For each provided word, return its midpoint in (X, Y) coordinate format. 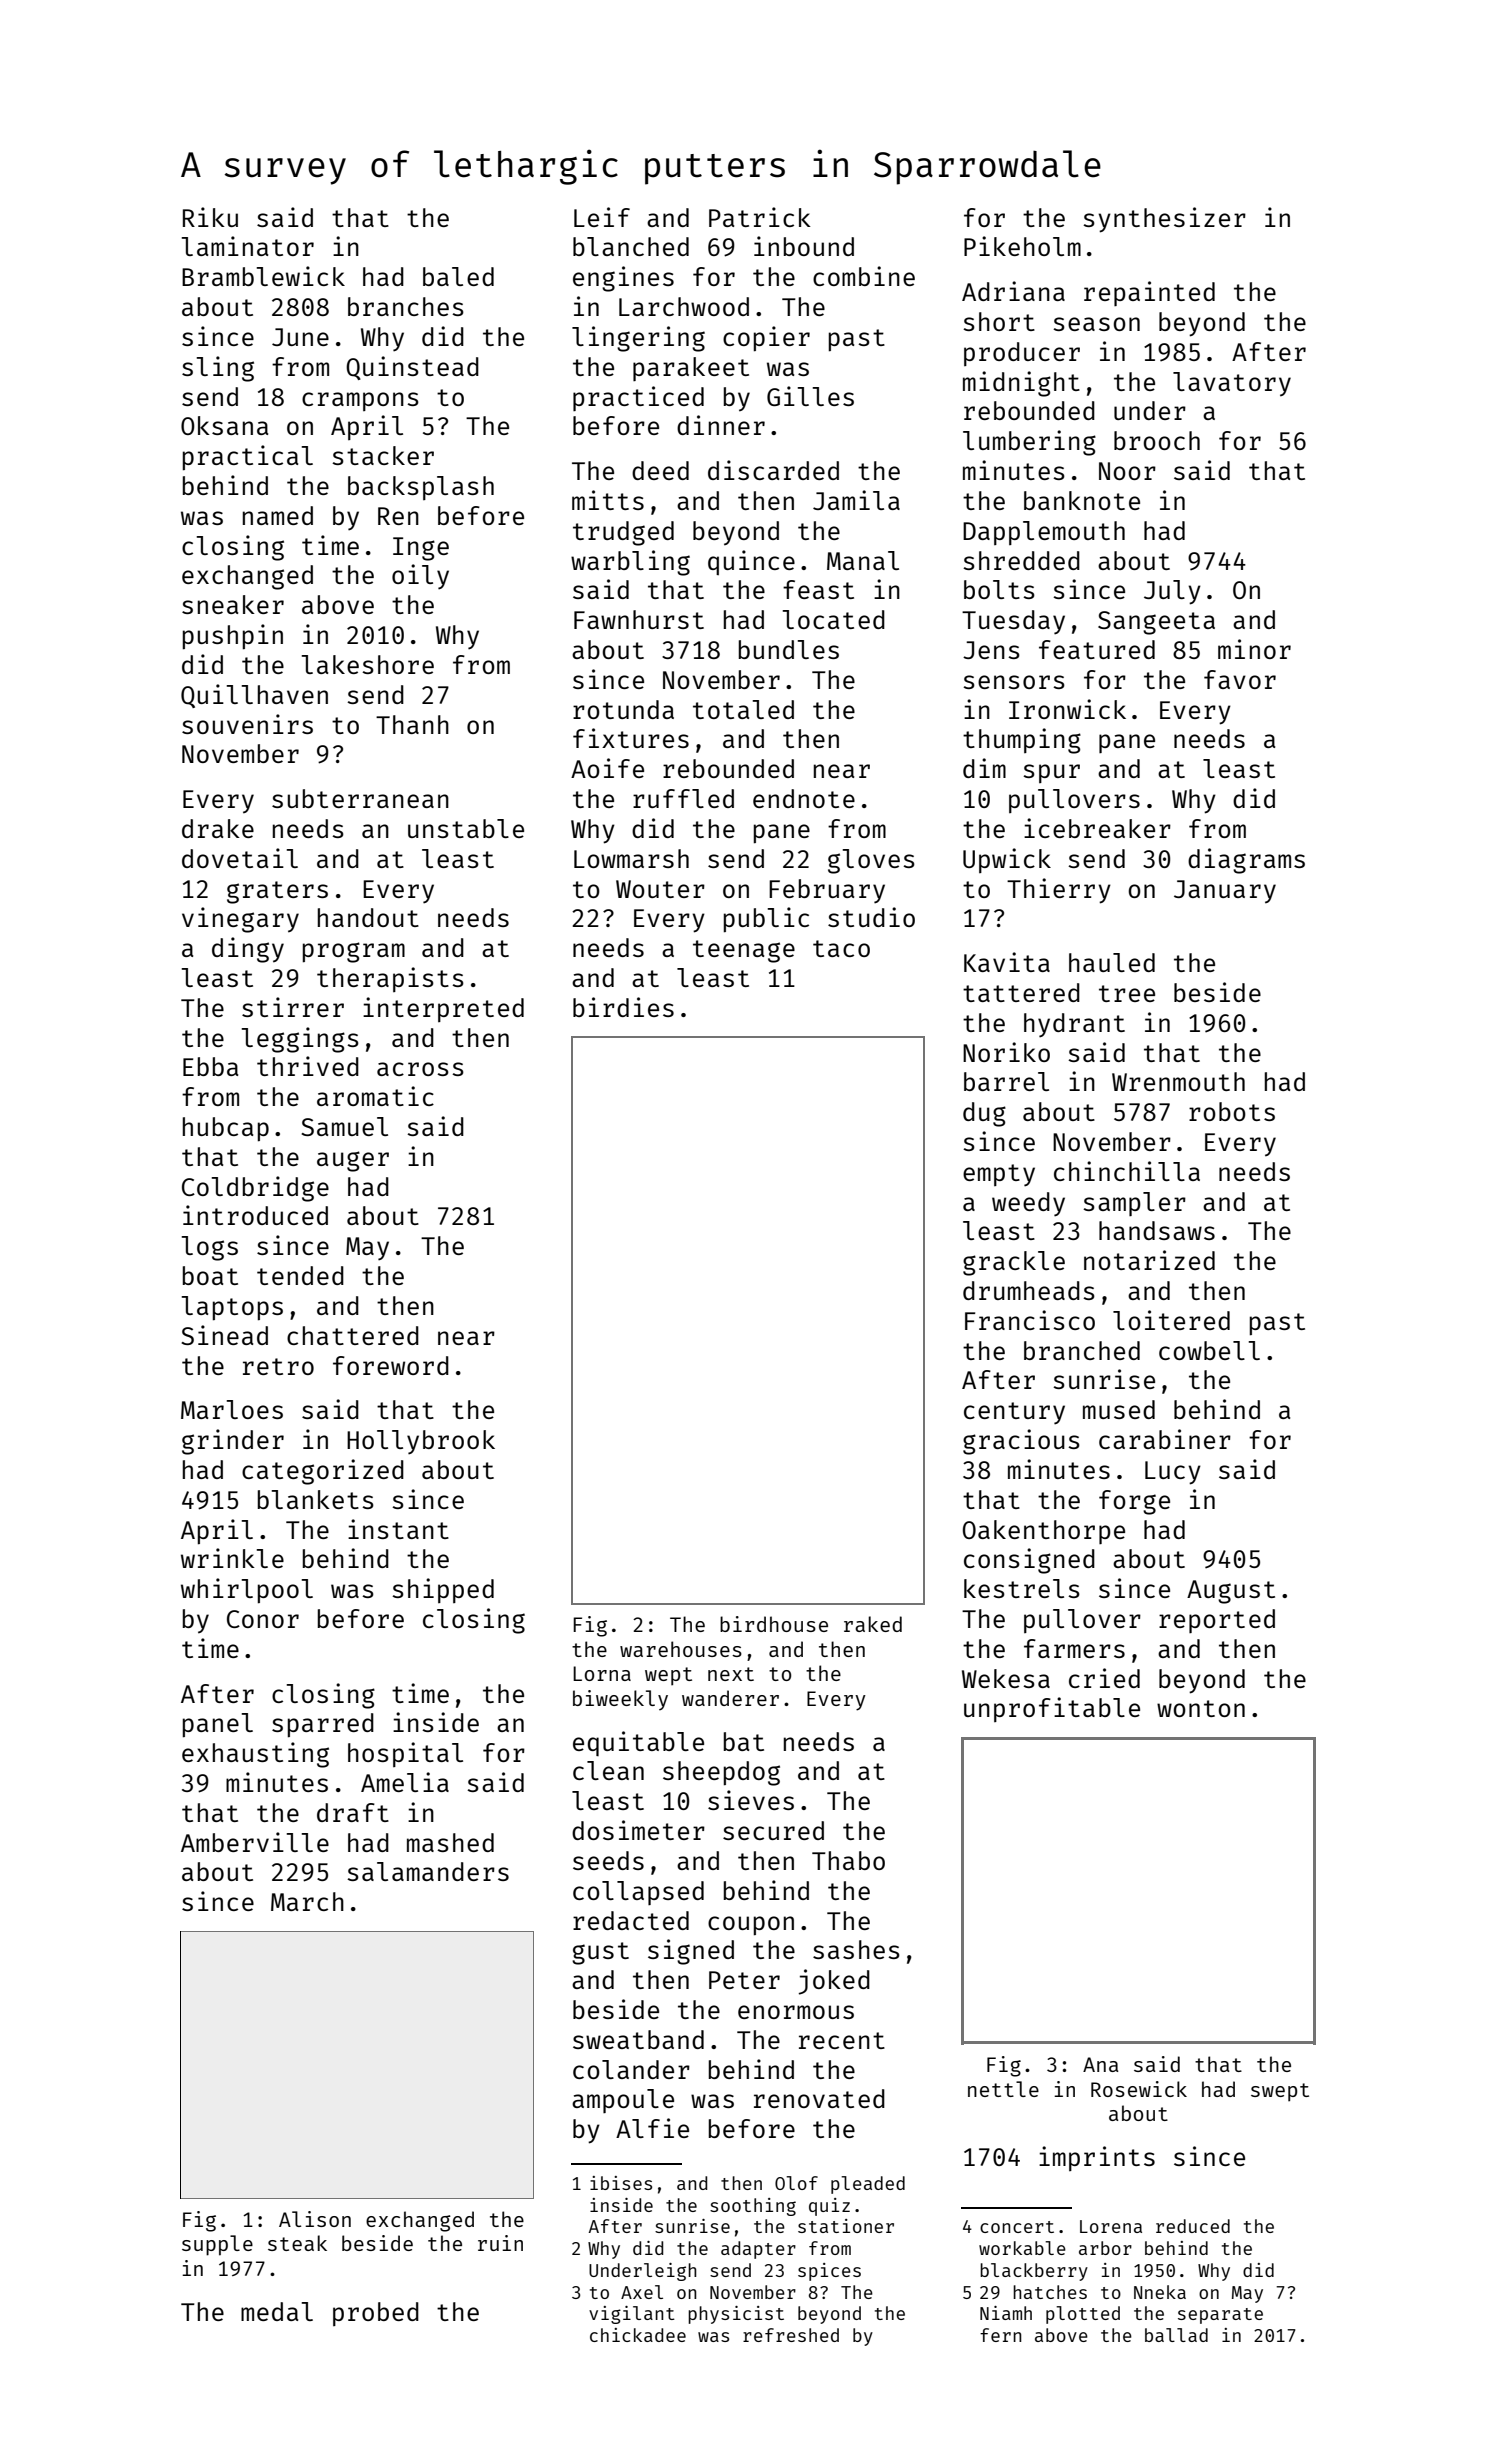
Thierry (1059, 891)
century (1014, 1413)
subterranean (360, 798)
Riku (210, 217)
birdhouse (774, 1624)
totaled (743, 709)
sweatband (638, 2039)
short (999, 321)
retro (278, 1366)
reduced (1193, 2226)
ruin (500, 2243)
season (1096, 324)
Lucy (1173, 1473)
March (307, 1901)
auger (353, 1161)
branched (1082, 1350)
